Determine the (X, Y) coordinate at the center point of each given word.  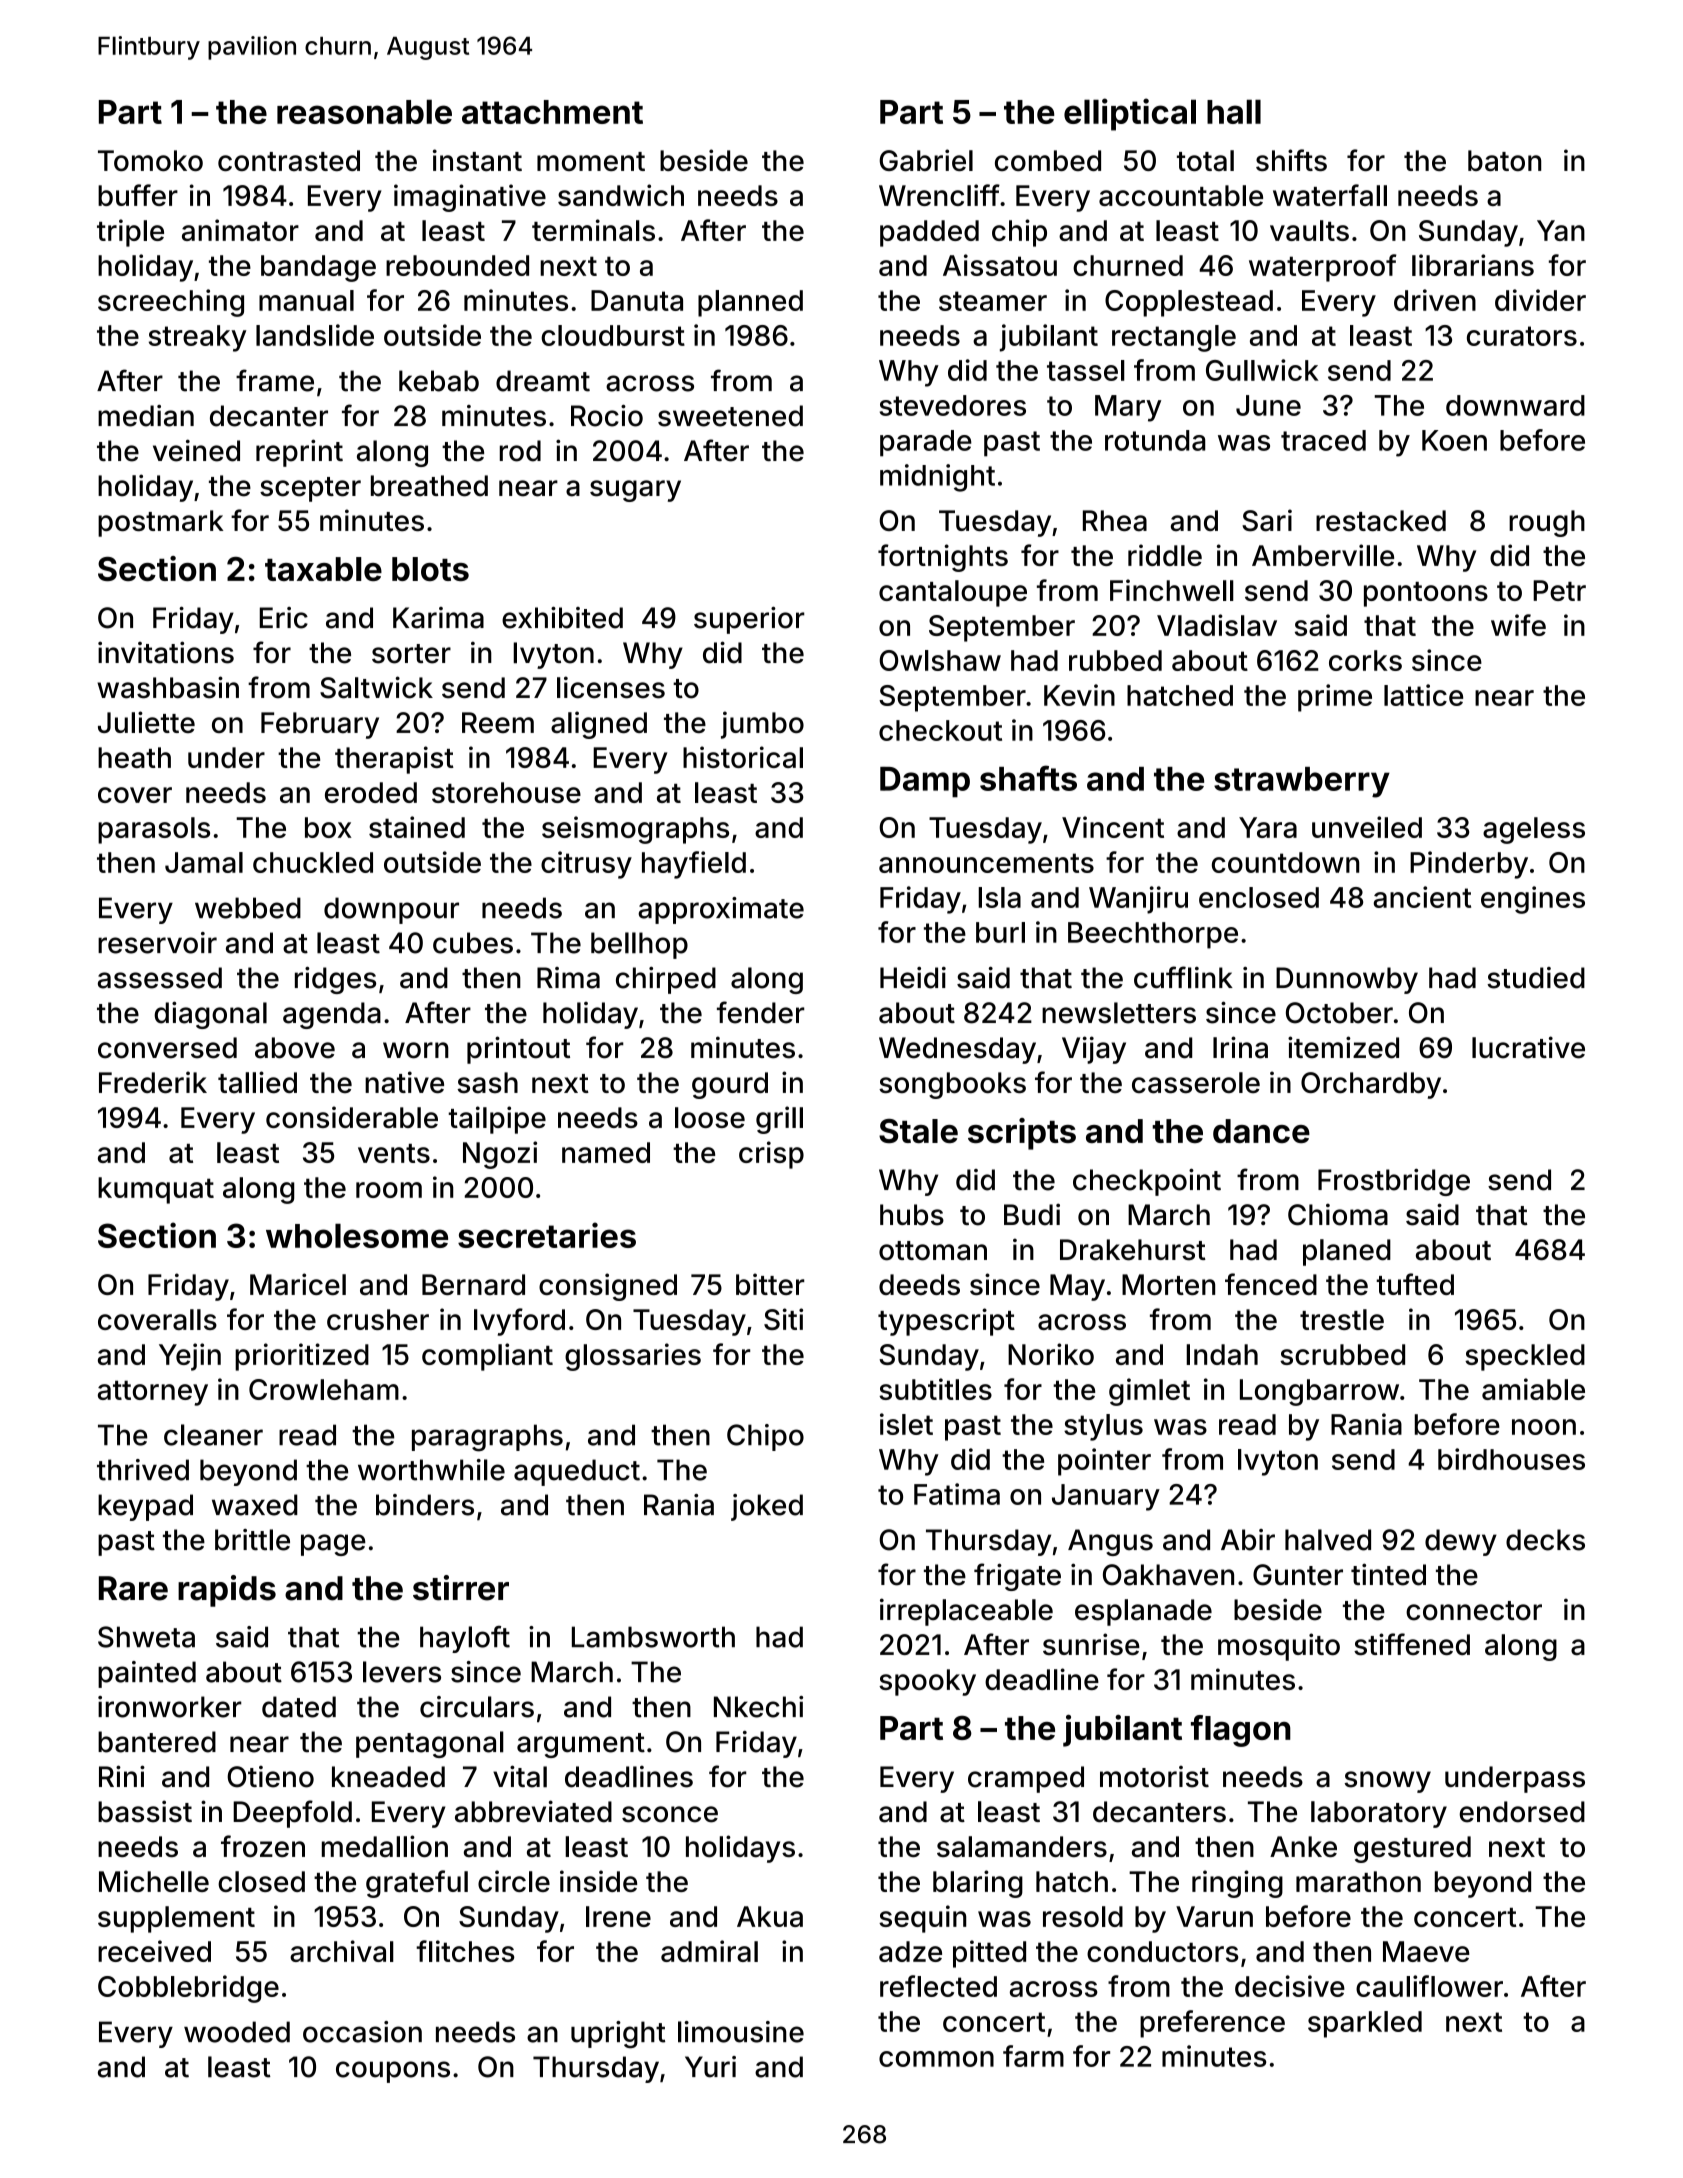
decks (1545, 1540)
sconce (670, 1814)
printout (518, 1050)
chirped (666, 980)
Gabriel (926, 160)
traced (1323, 440)
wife (1518, 625)
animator (240, 230)
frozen (263, 1846)
